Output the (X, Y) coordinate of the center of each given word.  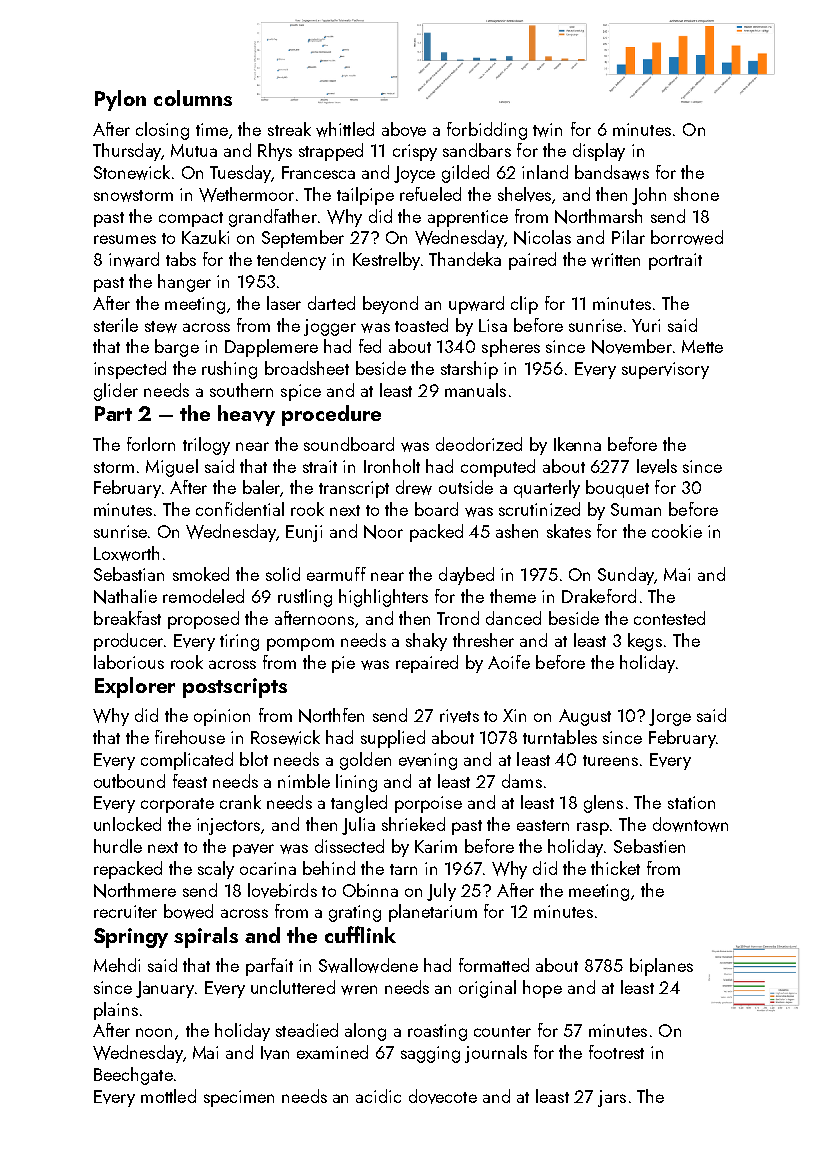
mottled (168, 1096)
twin (547, 130)
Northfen (331, 715)
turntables (560, 737)
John (649, 196)
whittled (345, 129)
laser (284, 303)
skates (569, 531)
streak (289, 129)
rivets (459, 716)
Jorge (670, 717)
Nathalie (125, 596)
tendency (291, 261)
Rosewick (285, 737)
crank (240, 802)
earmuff (336, 574)
